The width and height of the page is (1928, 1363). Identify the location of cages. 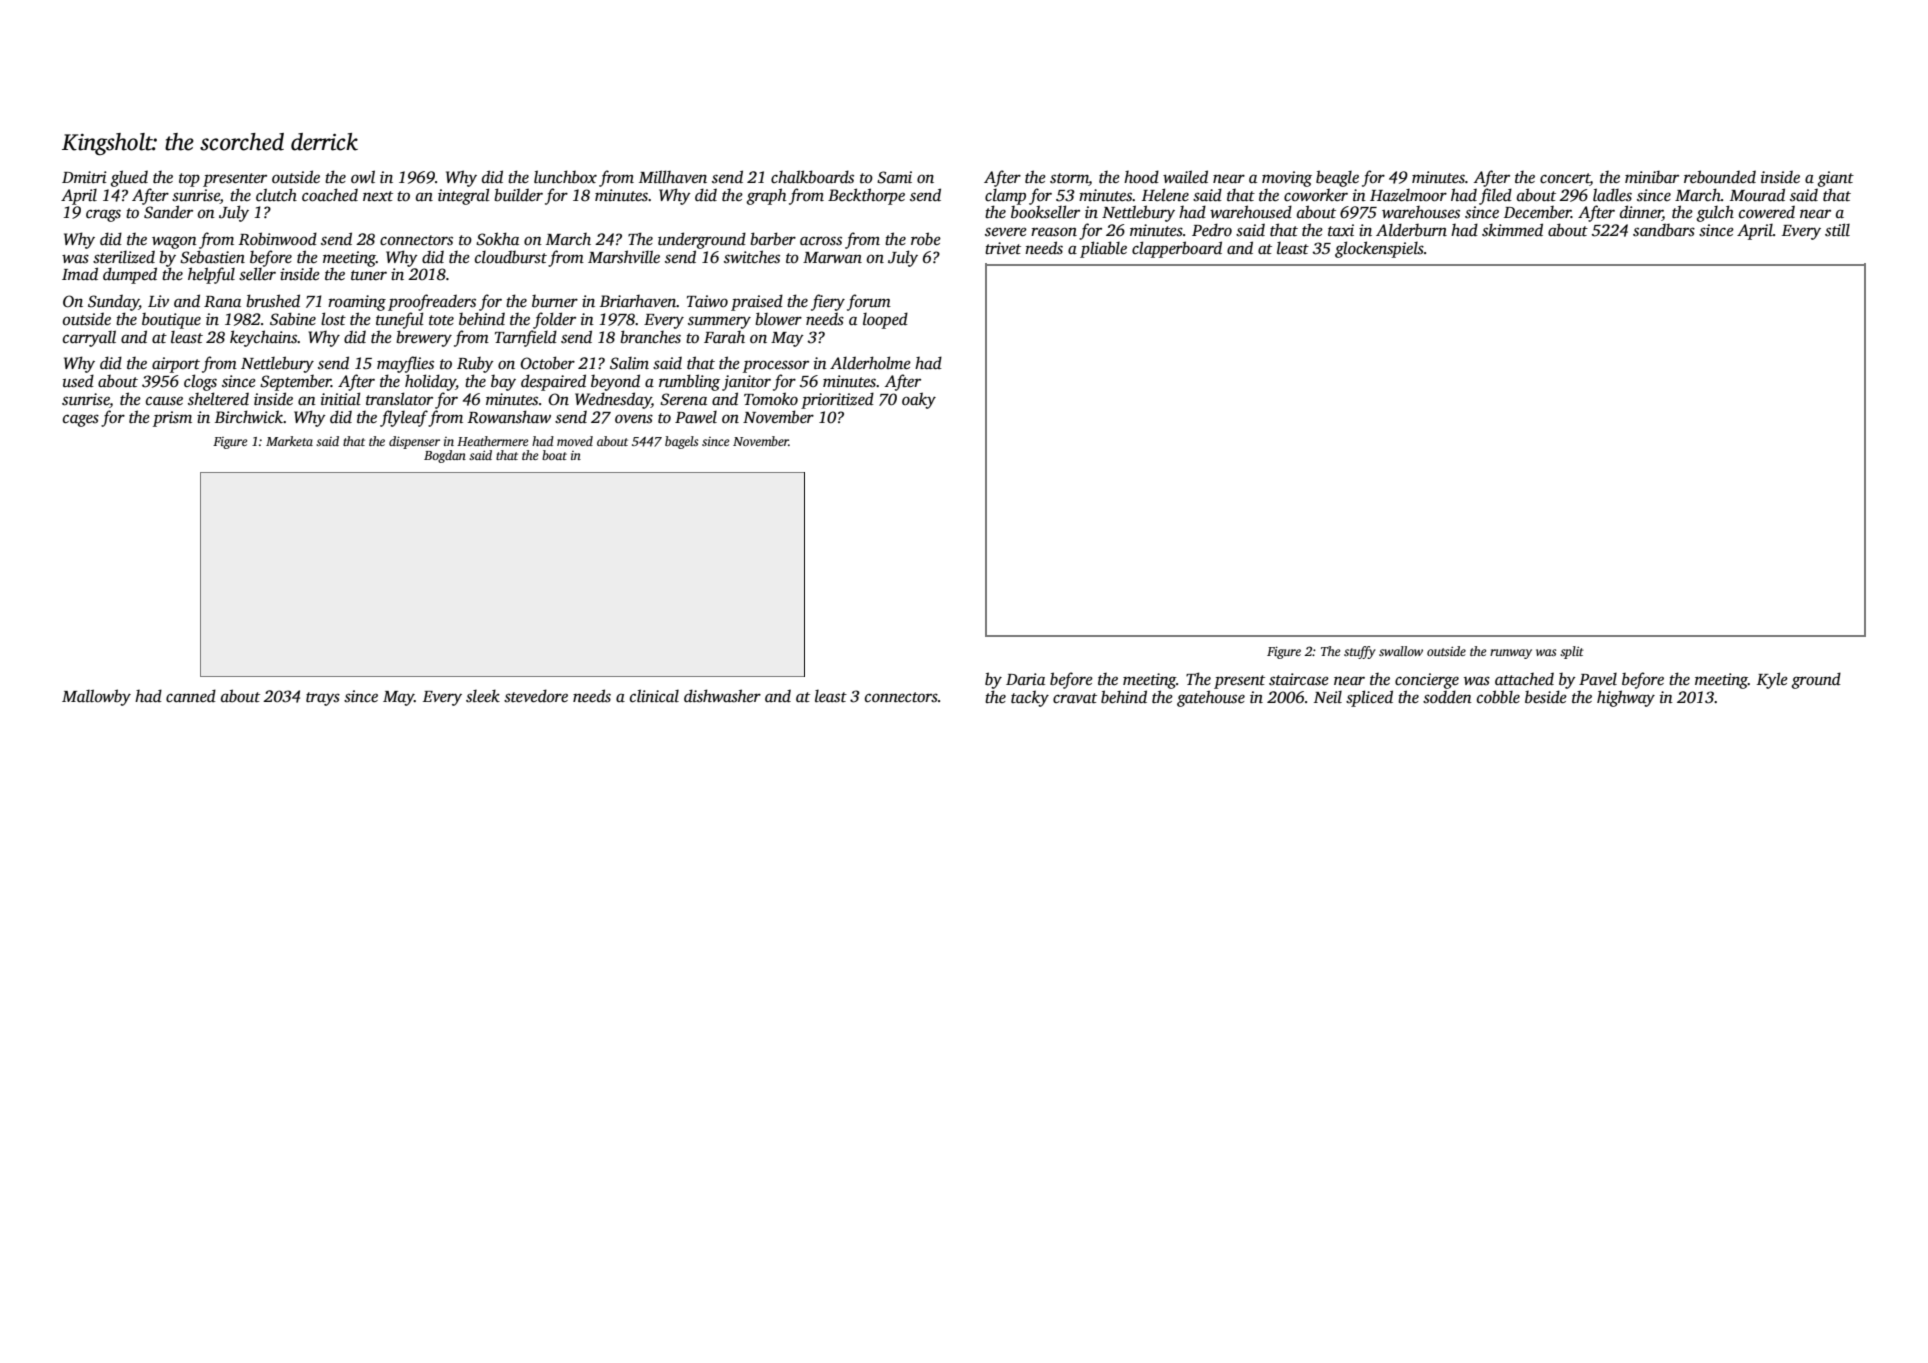
(81, 420).
